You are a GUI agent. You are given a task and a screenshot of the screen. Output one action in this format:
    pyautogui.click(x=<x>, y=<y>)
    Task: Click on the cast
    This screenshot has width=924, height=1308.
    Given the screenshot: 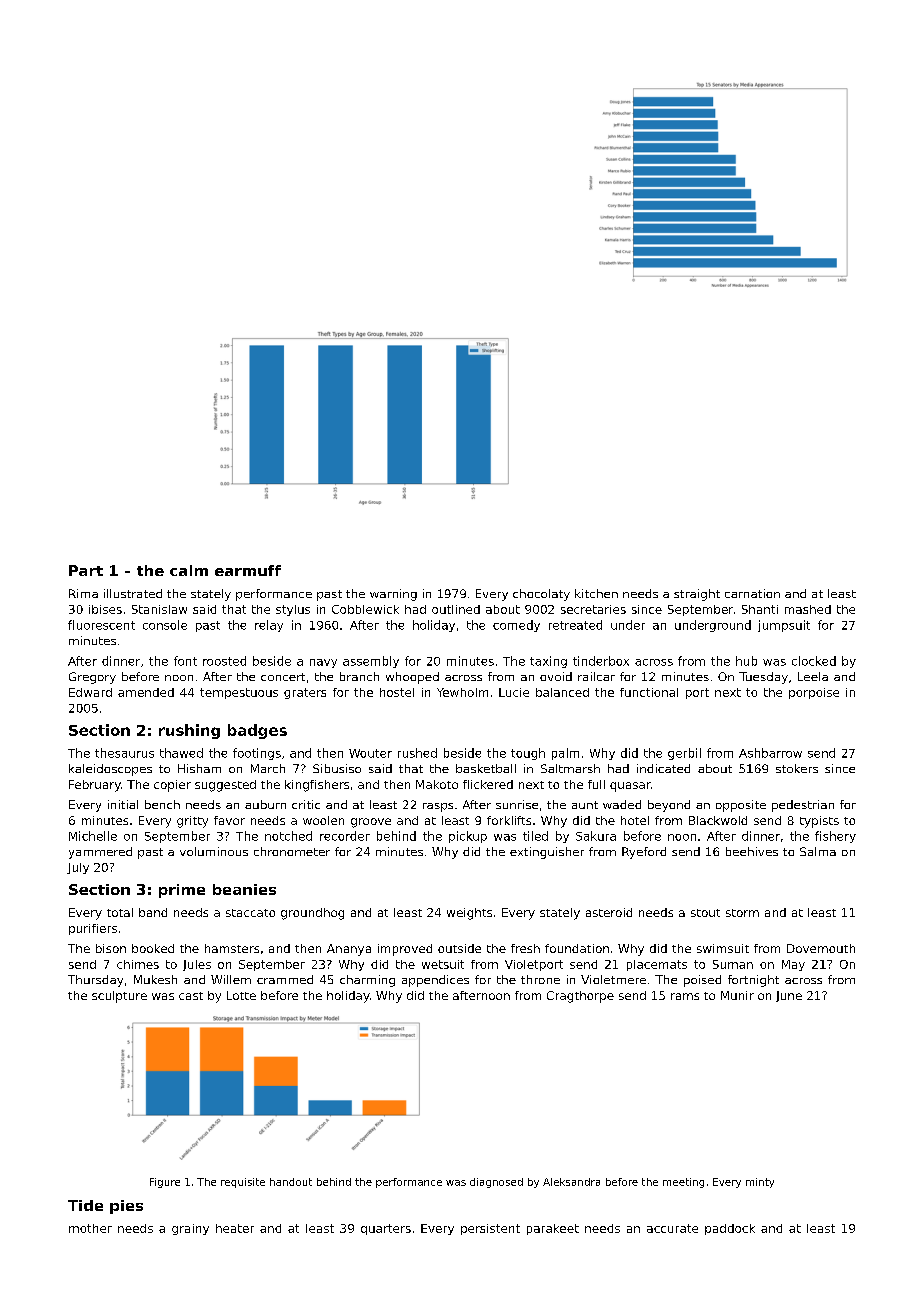 What is the action you would take?
    pyautogui.click(x=191, y=996)
